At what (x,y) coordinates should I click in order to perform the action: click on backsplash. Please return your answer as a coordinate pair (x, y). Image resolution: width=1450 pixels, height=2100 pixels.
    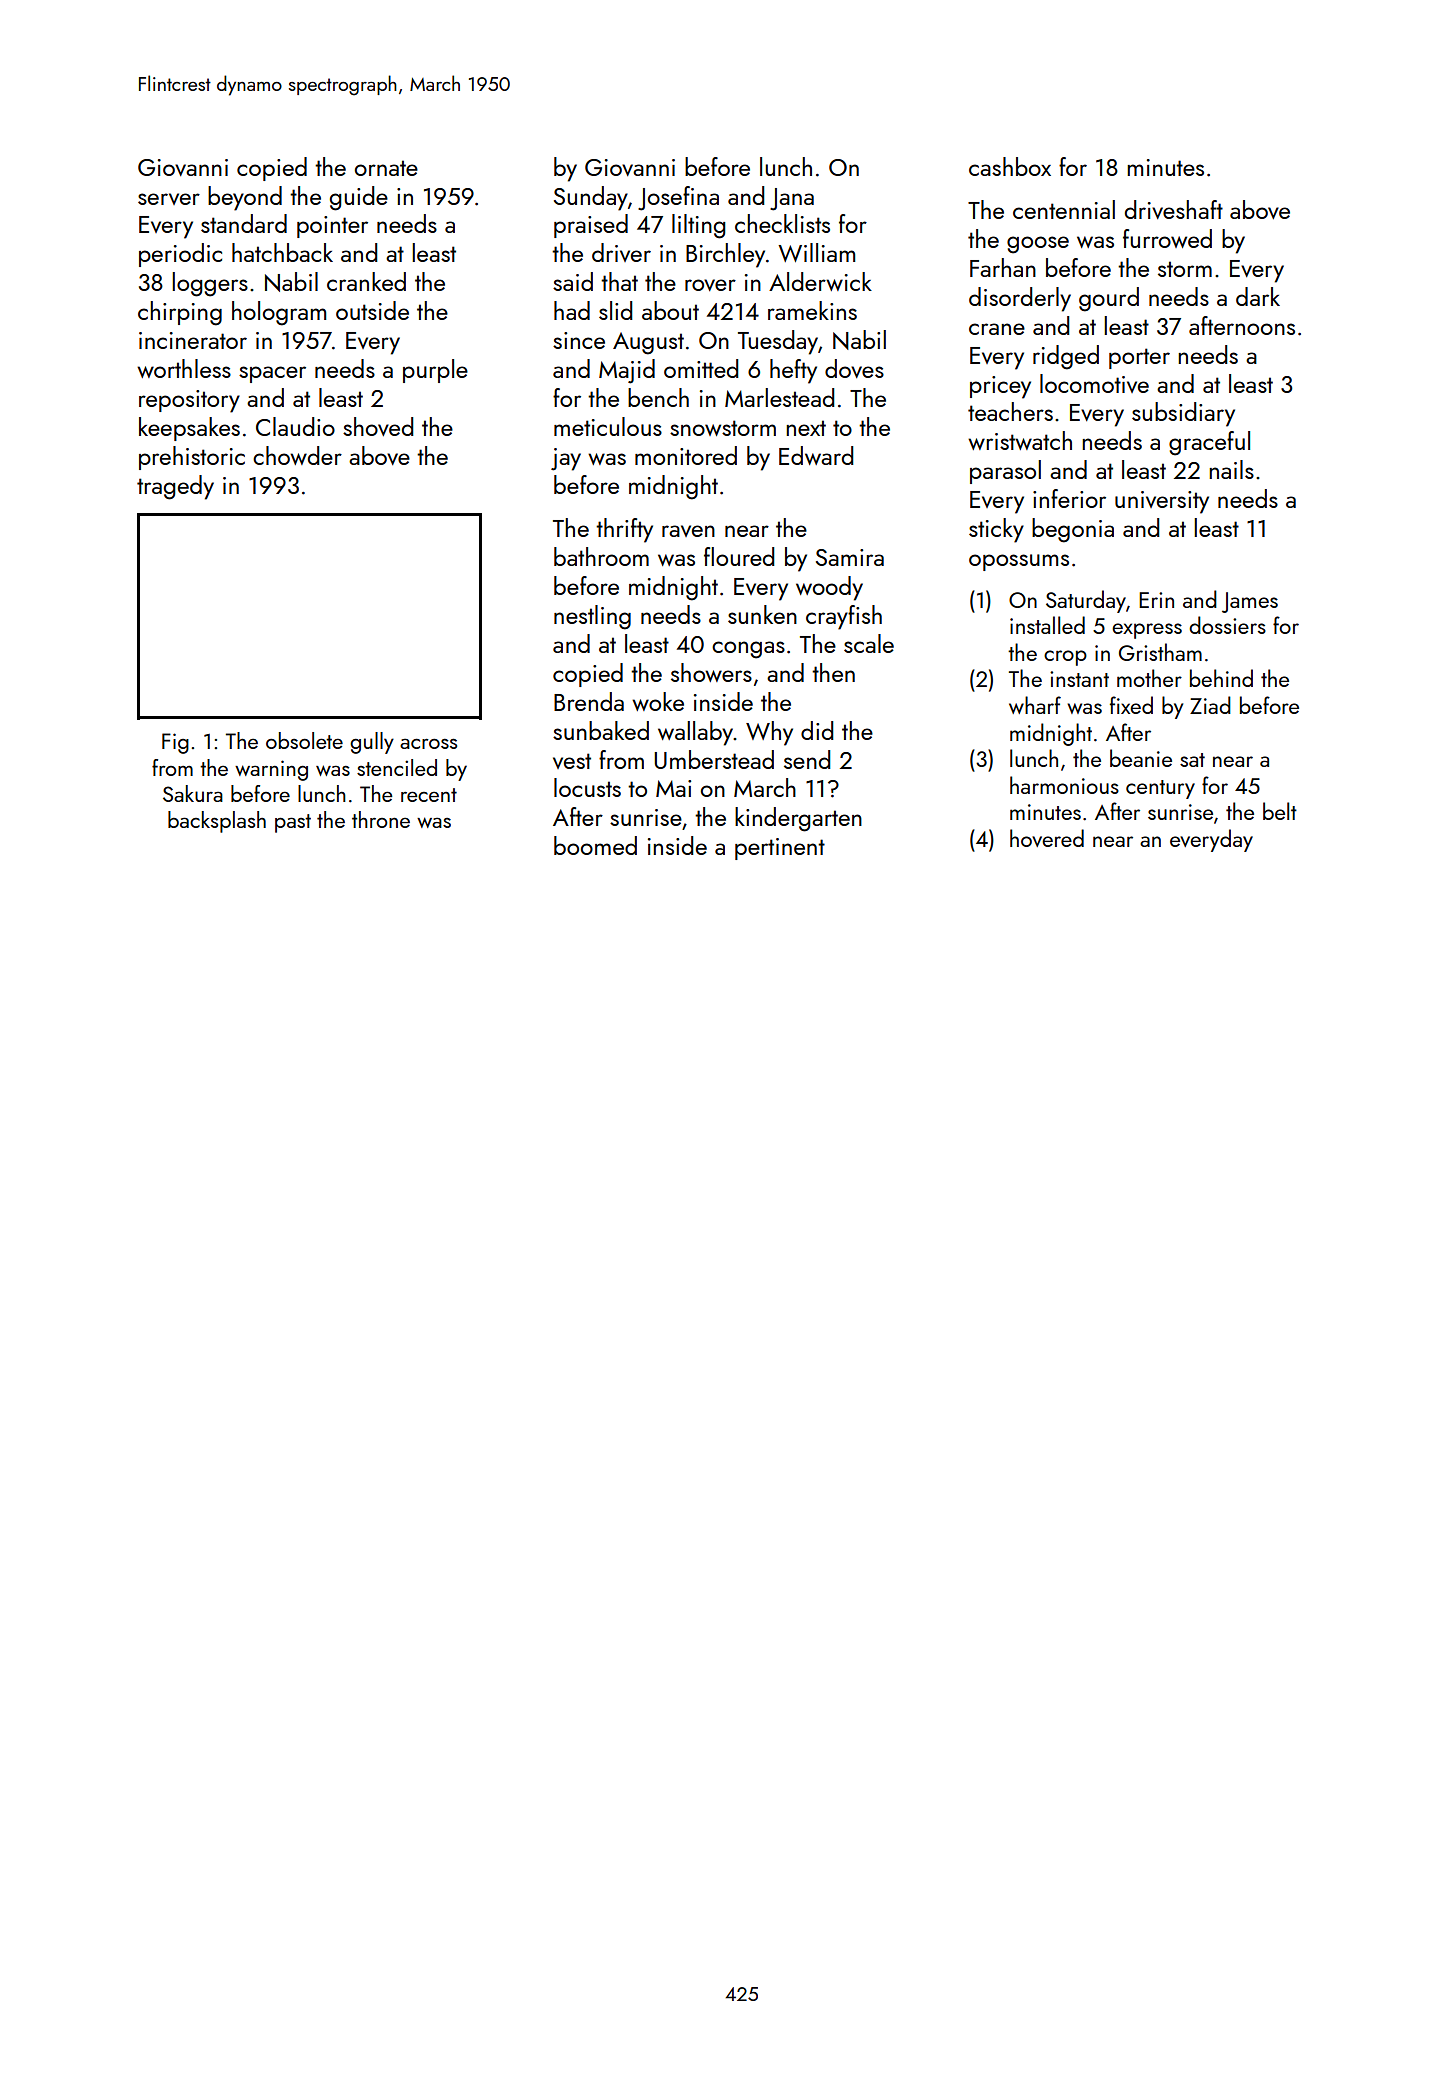
    Looking at the image, I should click on (217, 822).
